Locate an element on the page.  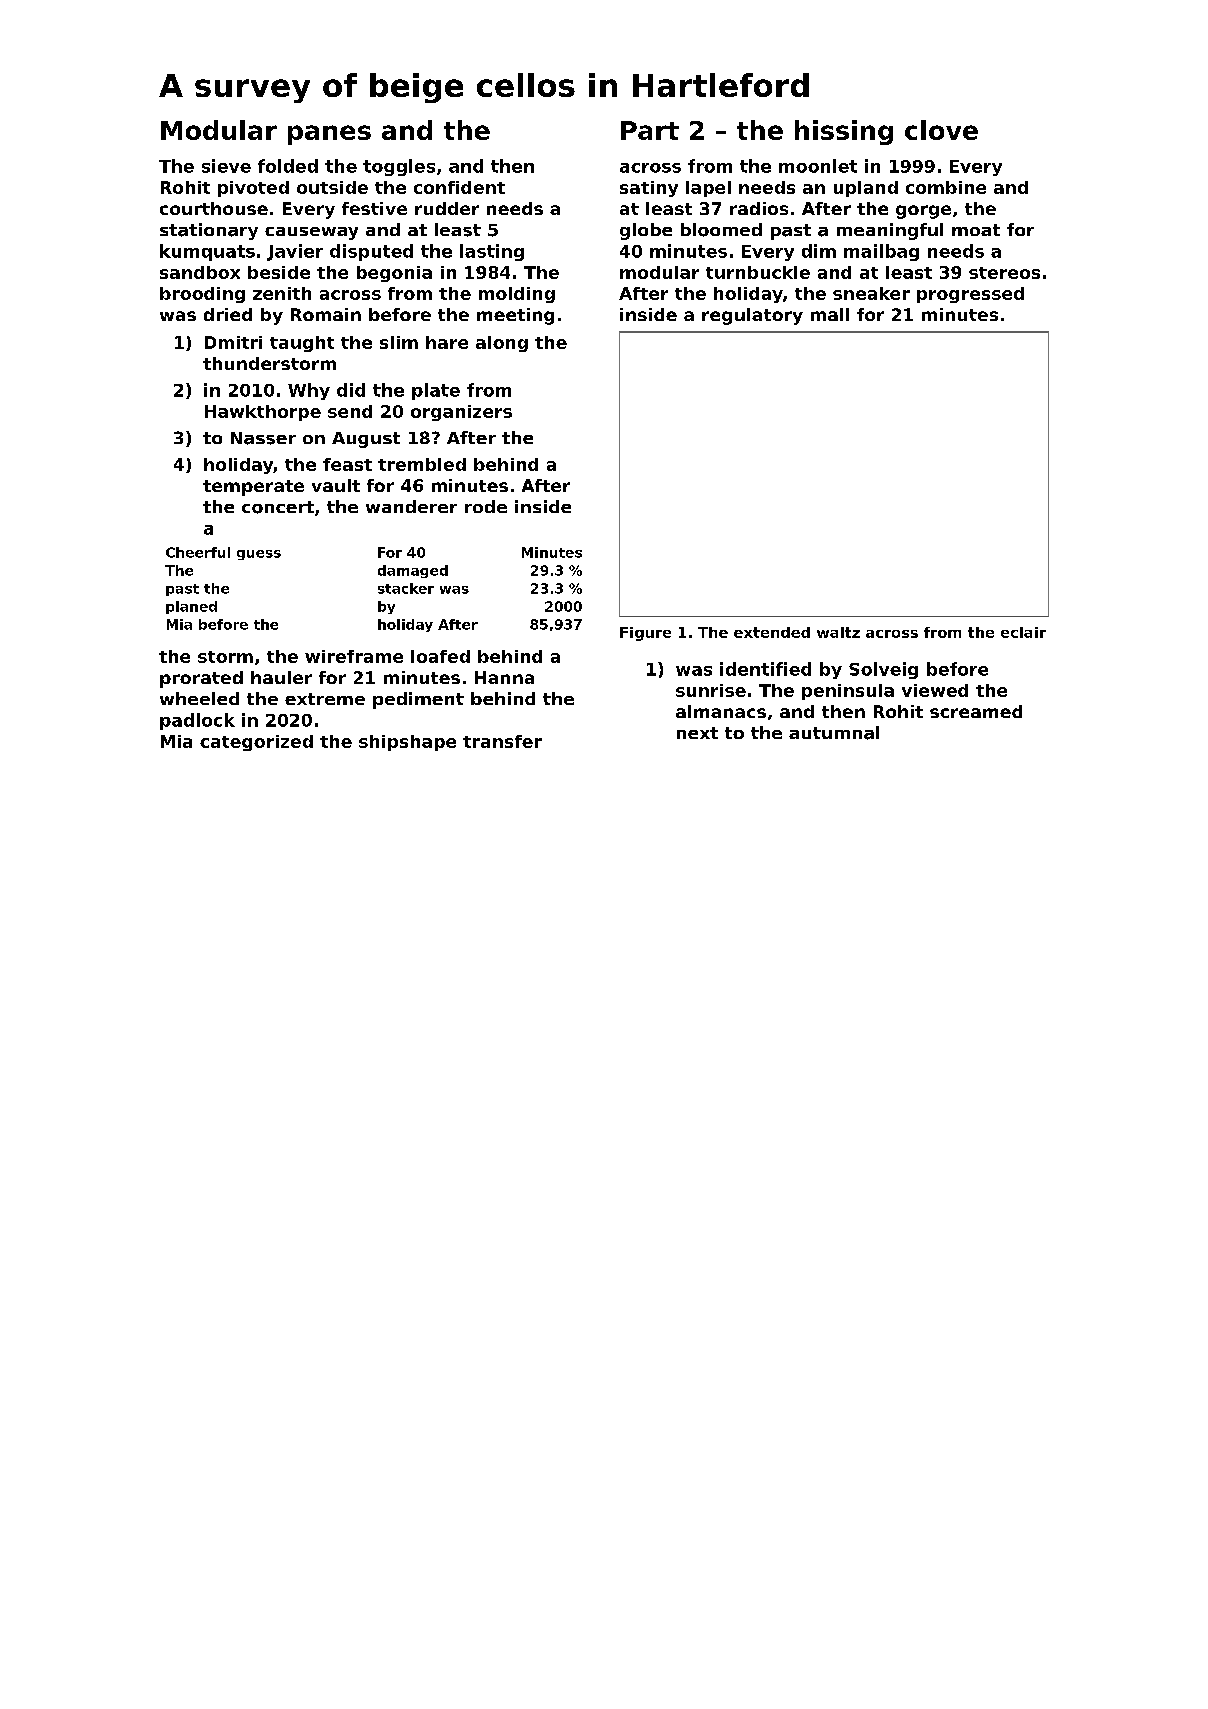
toggles is located at coordinates (399, 167).
